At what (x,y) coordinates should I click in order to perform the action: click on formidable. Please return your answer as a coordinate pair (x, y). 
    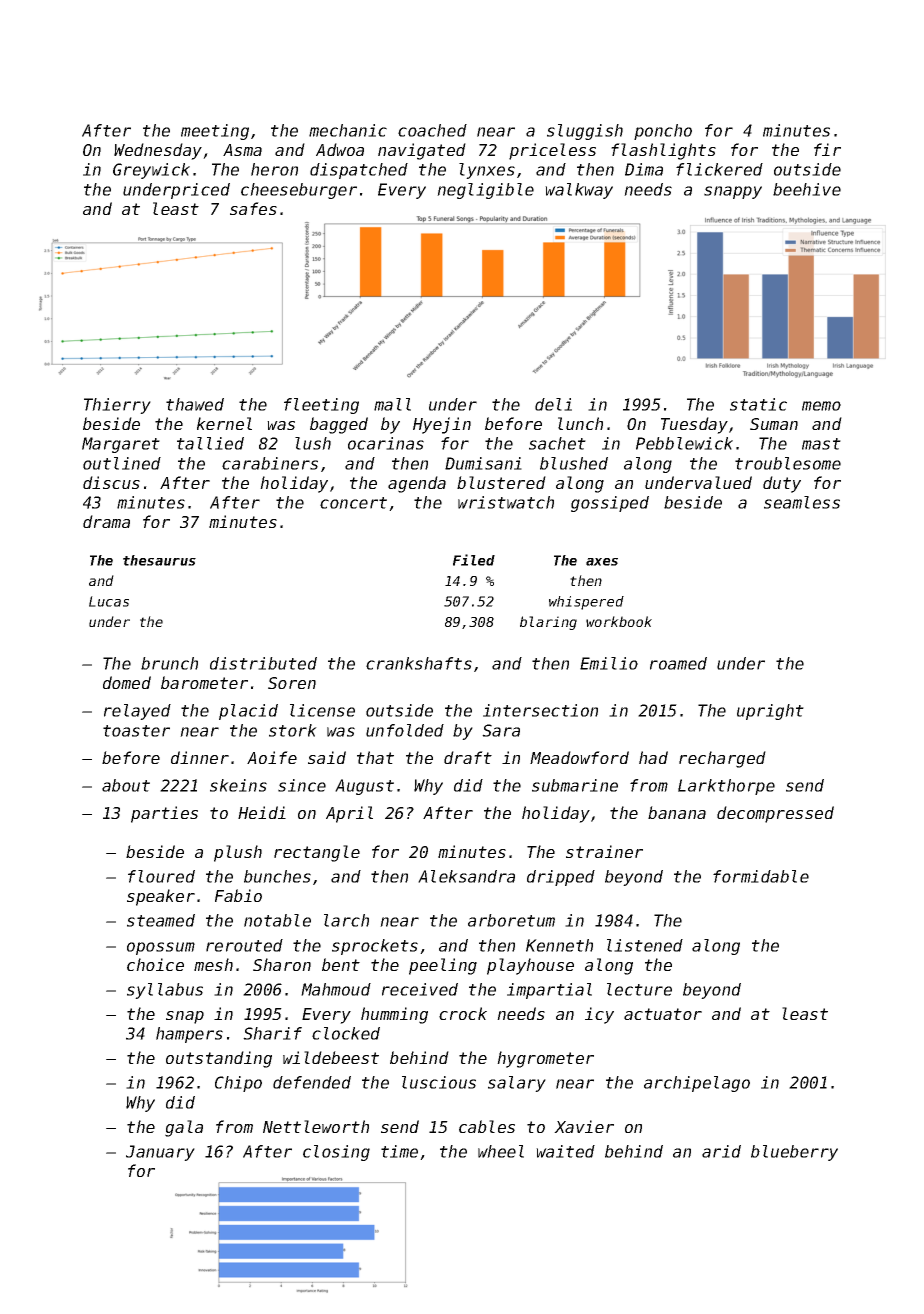
    Looking at the image, I should click on (761, 876).
